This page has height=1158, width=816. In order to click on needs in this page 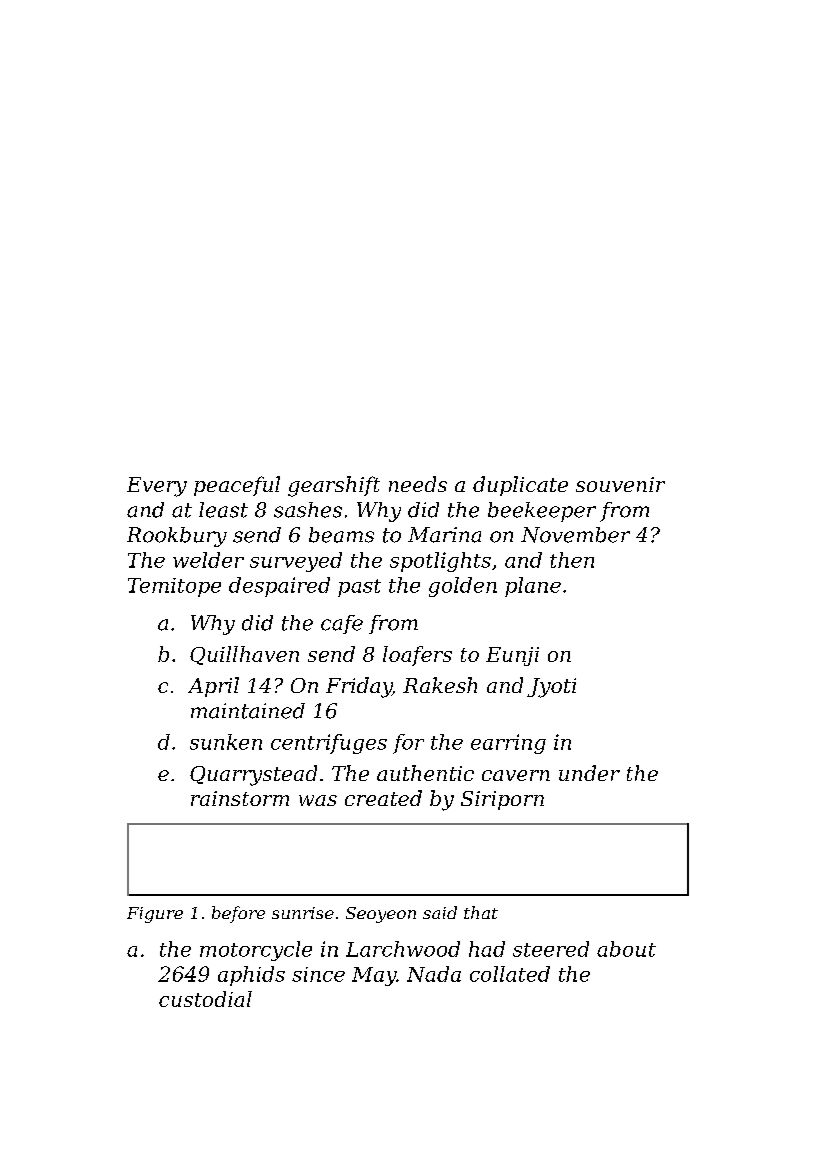, I will do `click(418, 484)`.
